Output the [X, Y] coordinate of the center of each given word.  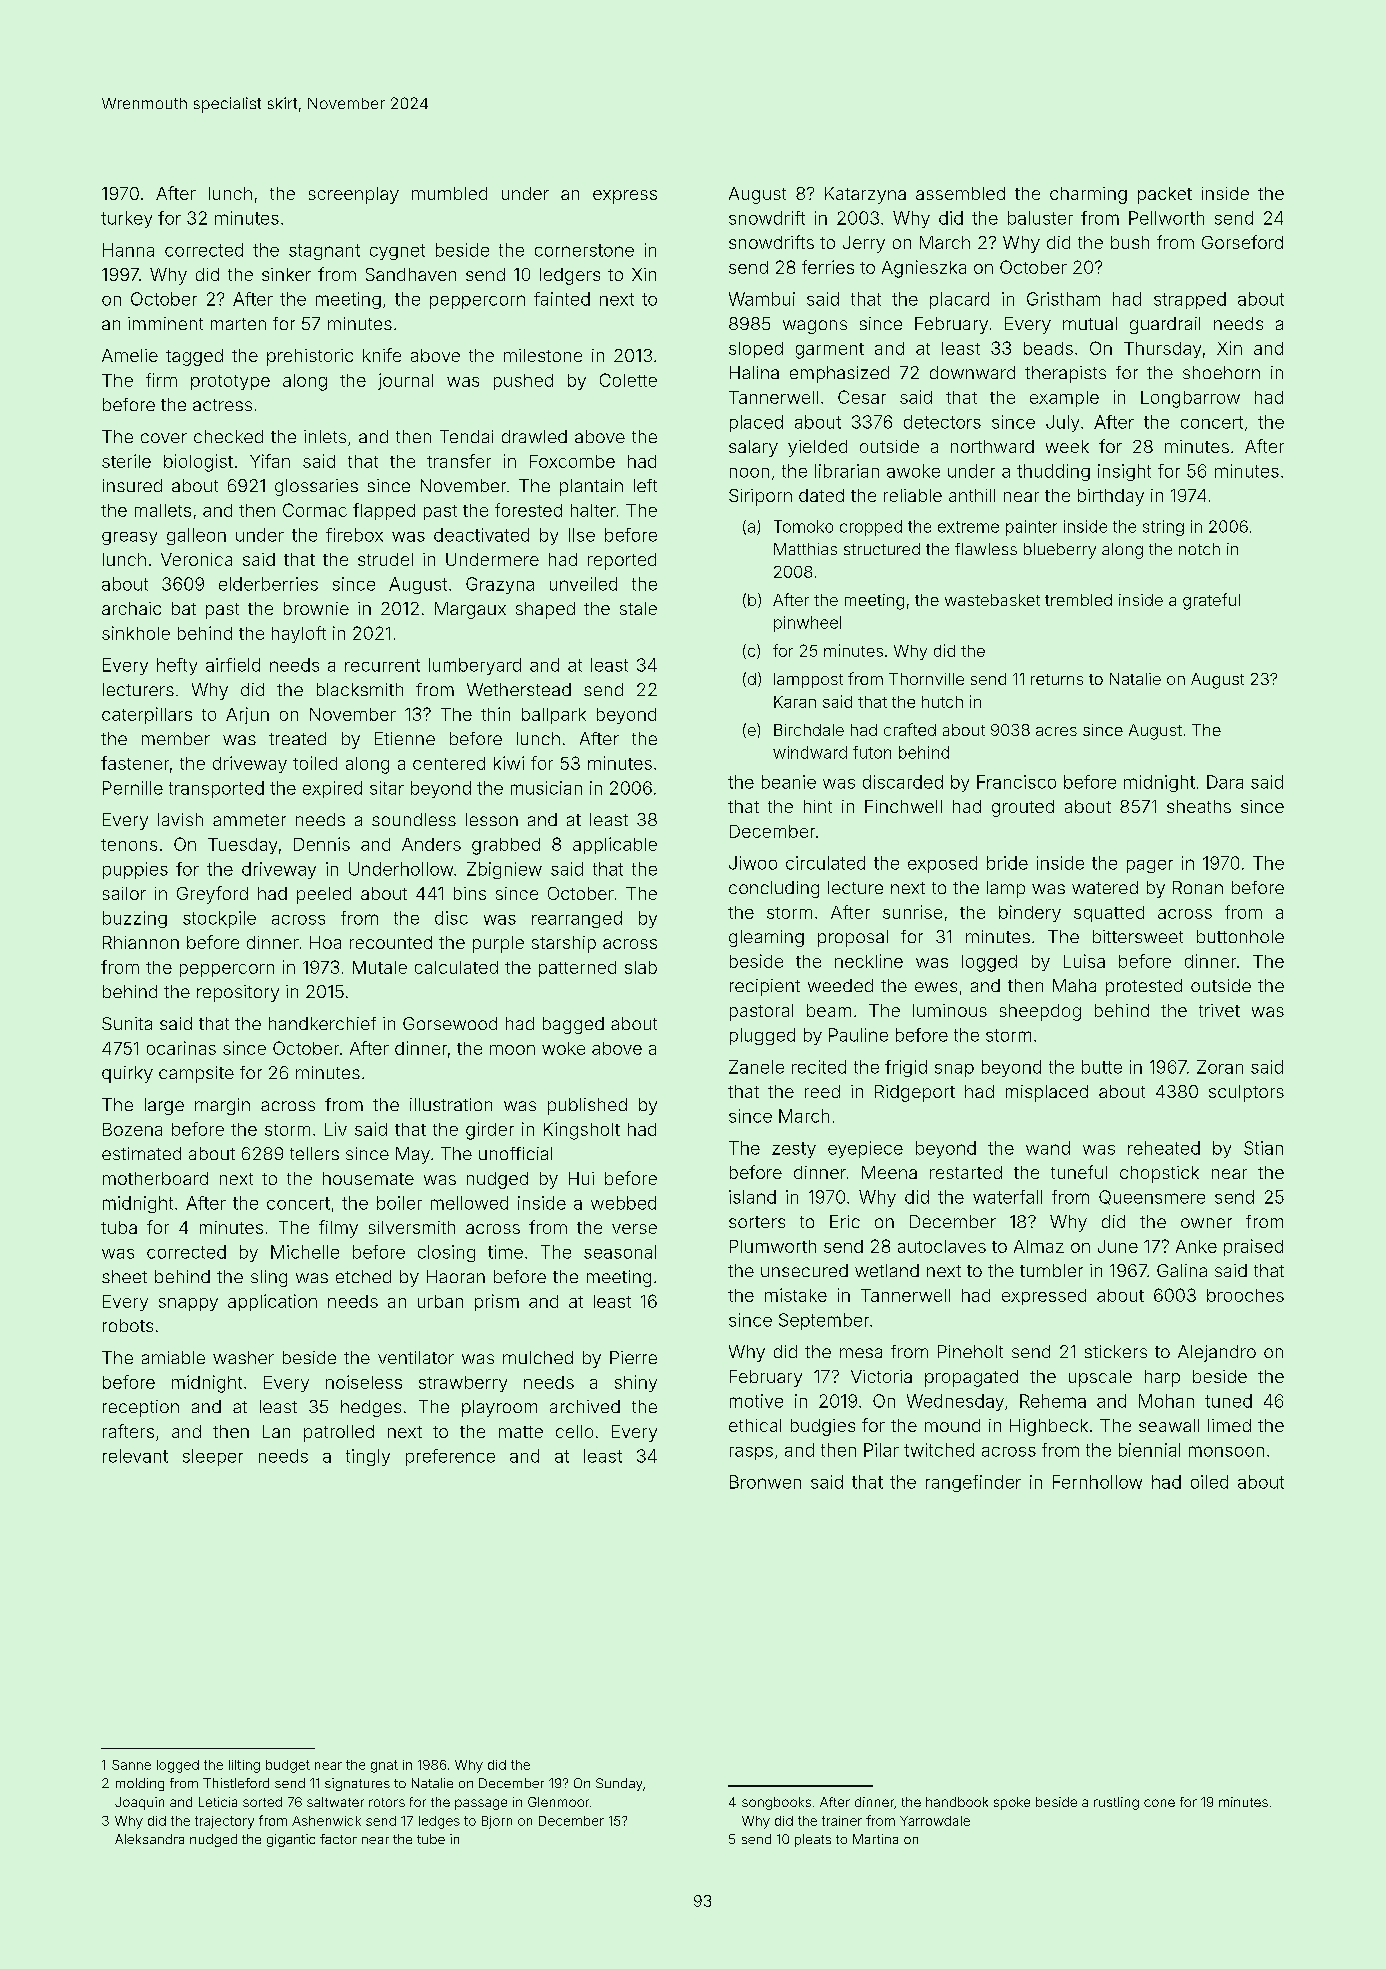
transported [216, 789]
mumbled [449, 193]
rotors [387, 1802]
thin [495, 714]
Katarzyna [865, 195]
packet [1165, 195]
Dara [1225, 782]
